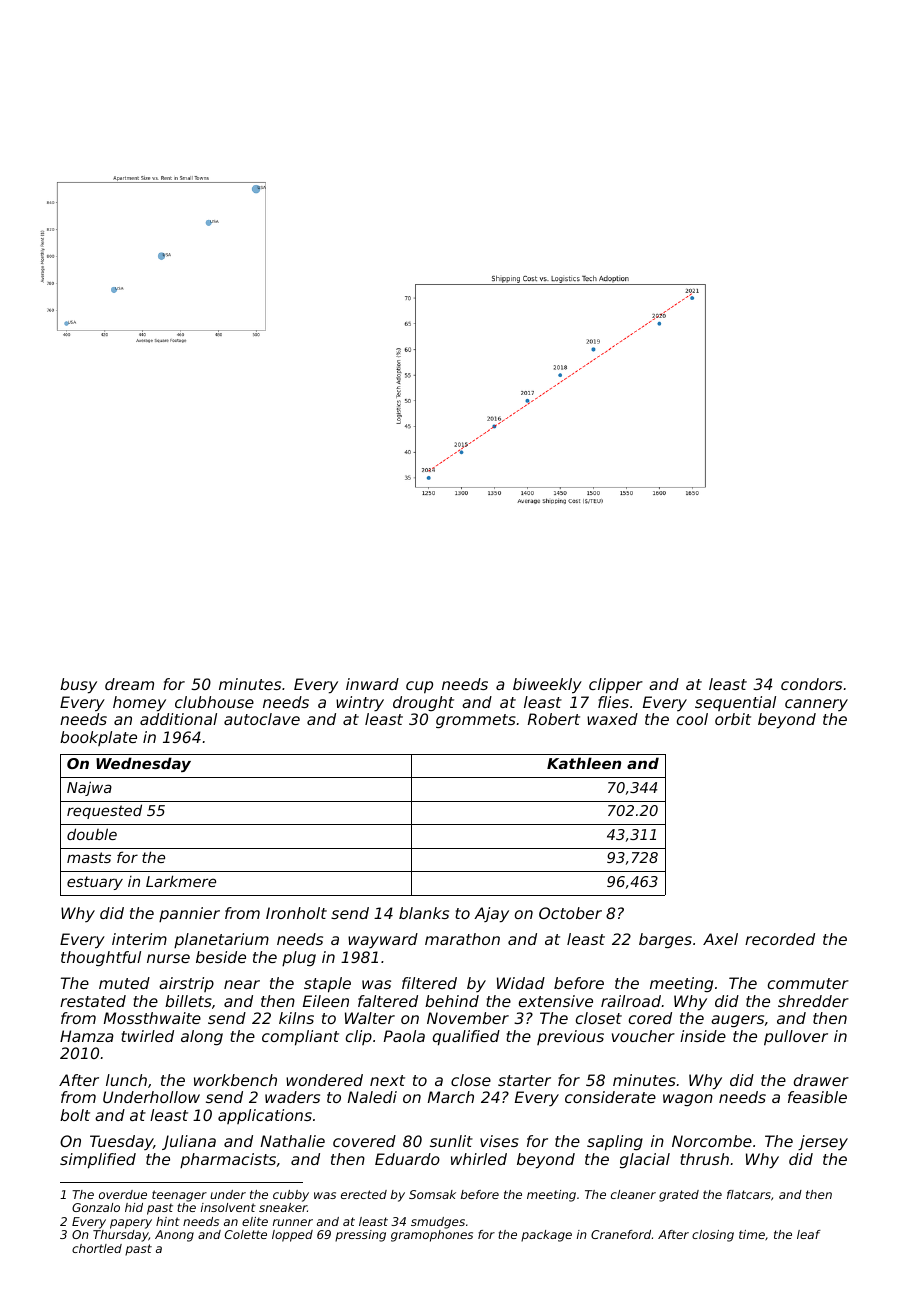 The height and width of the image is (1316, 908). I want to click on Ajay, so click(491, 915).
